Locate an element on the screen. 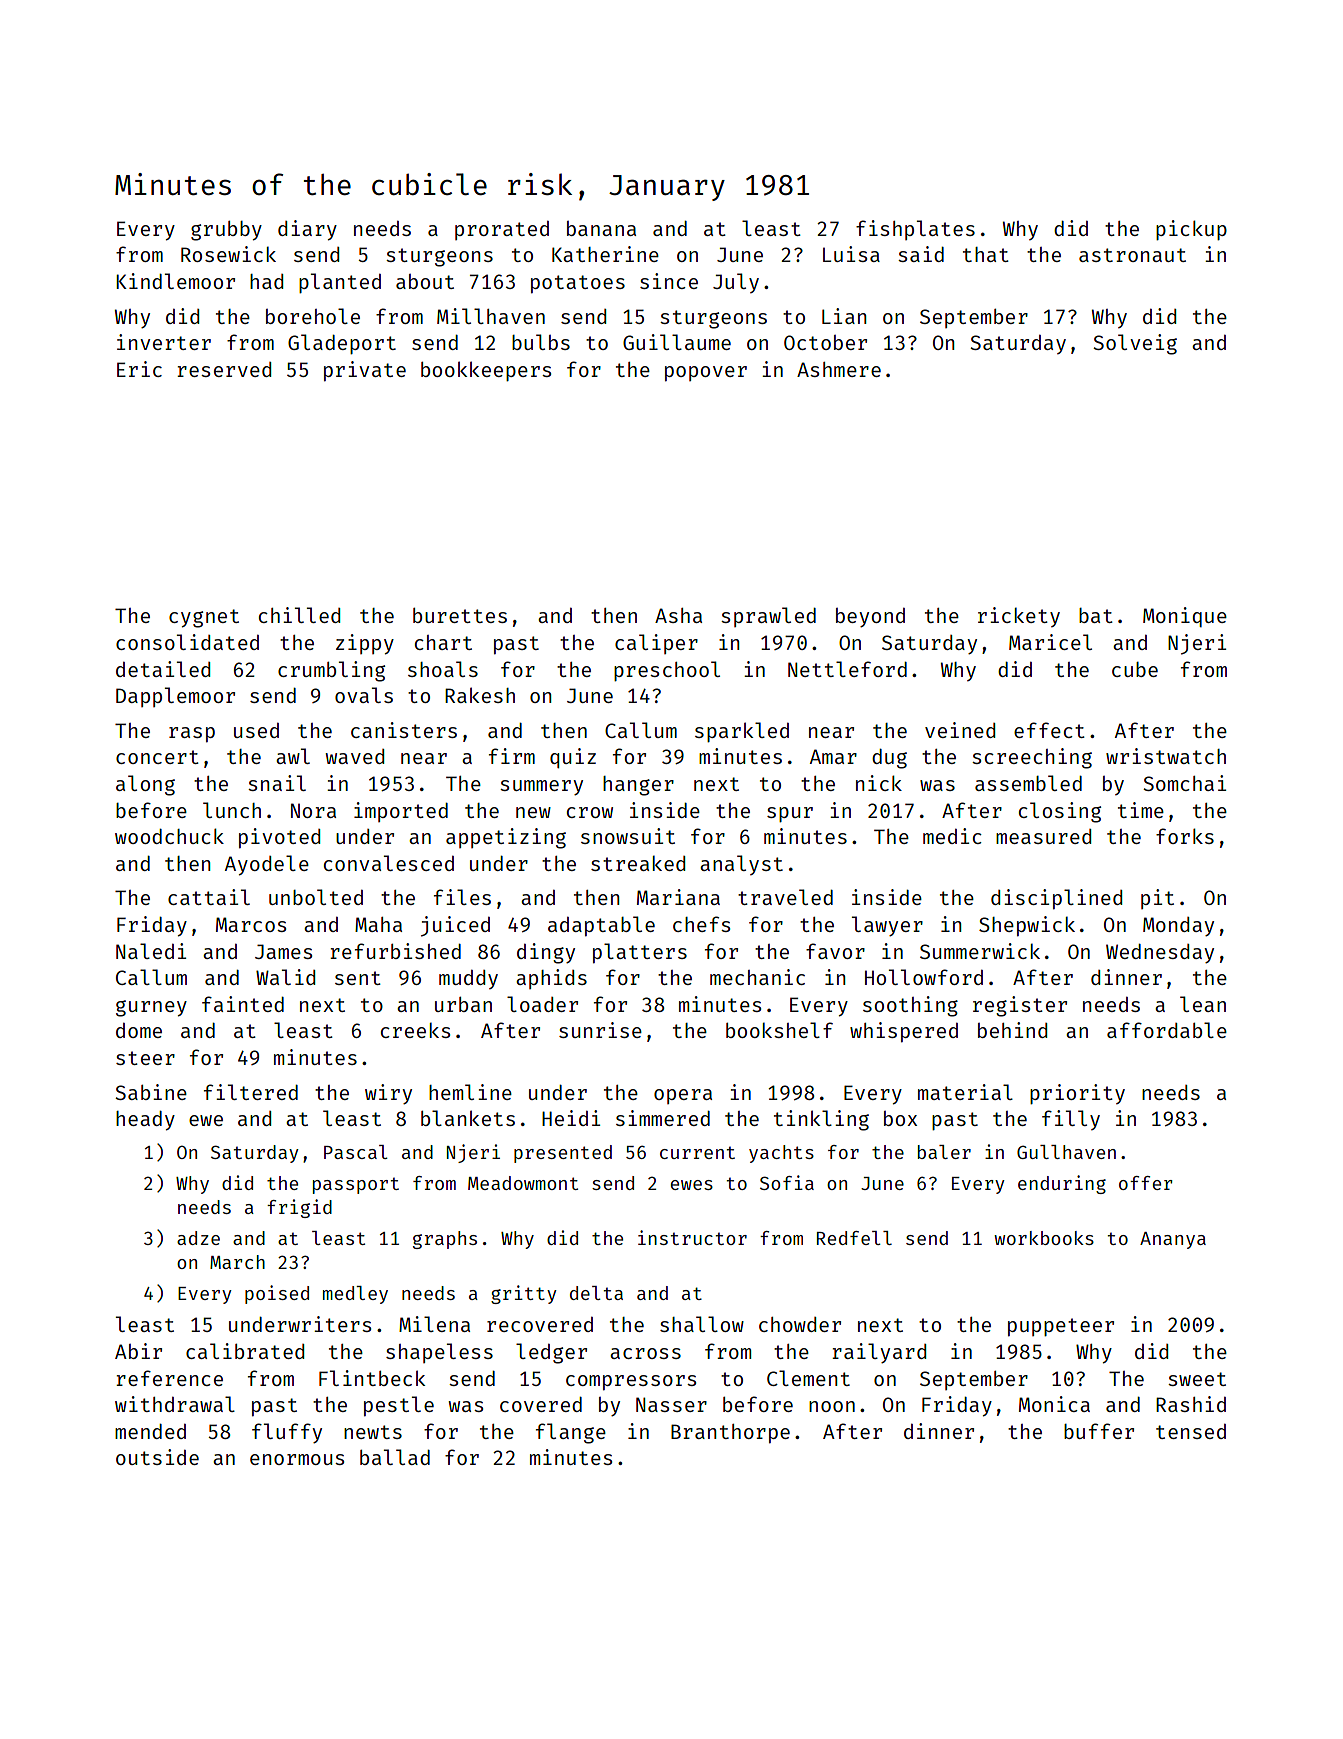  Ashmere is located at coordinates (839, 369).
